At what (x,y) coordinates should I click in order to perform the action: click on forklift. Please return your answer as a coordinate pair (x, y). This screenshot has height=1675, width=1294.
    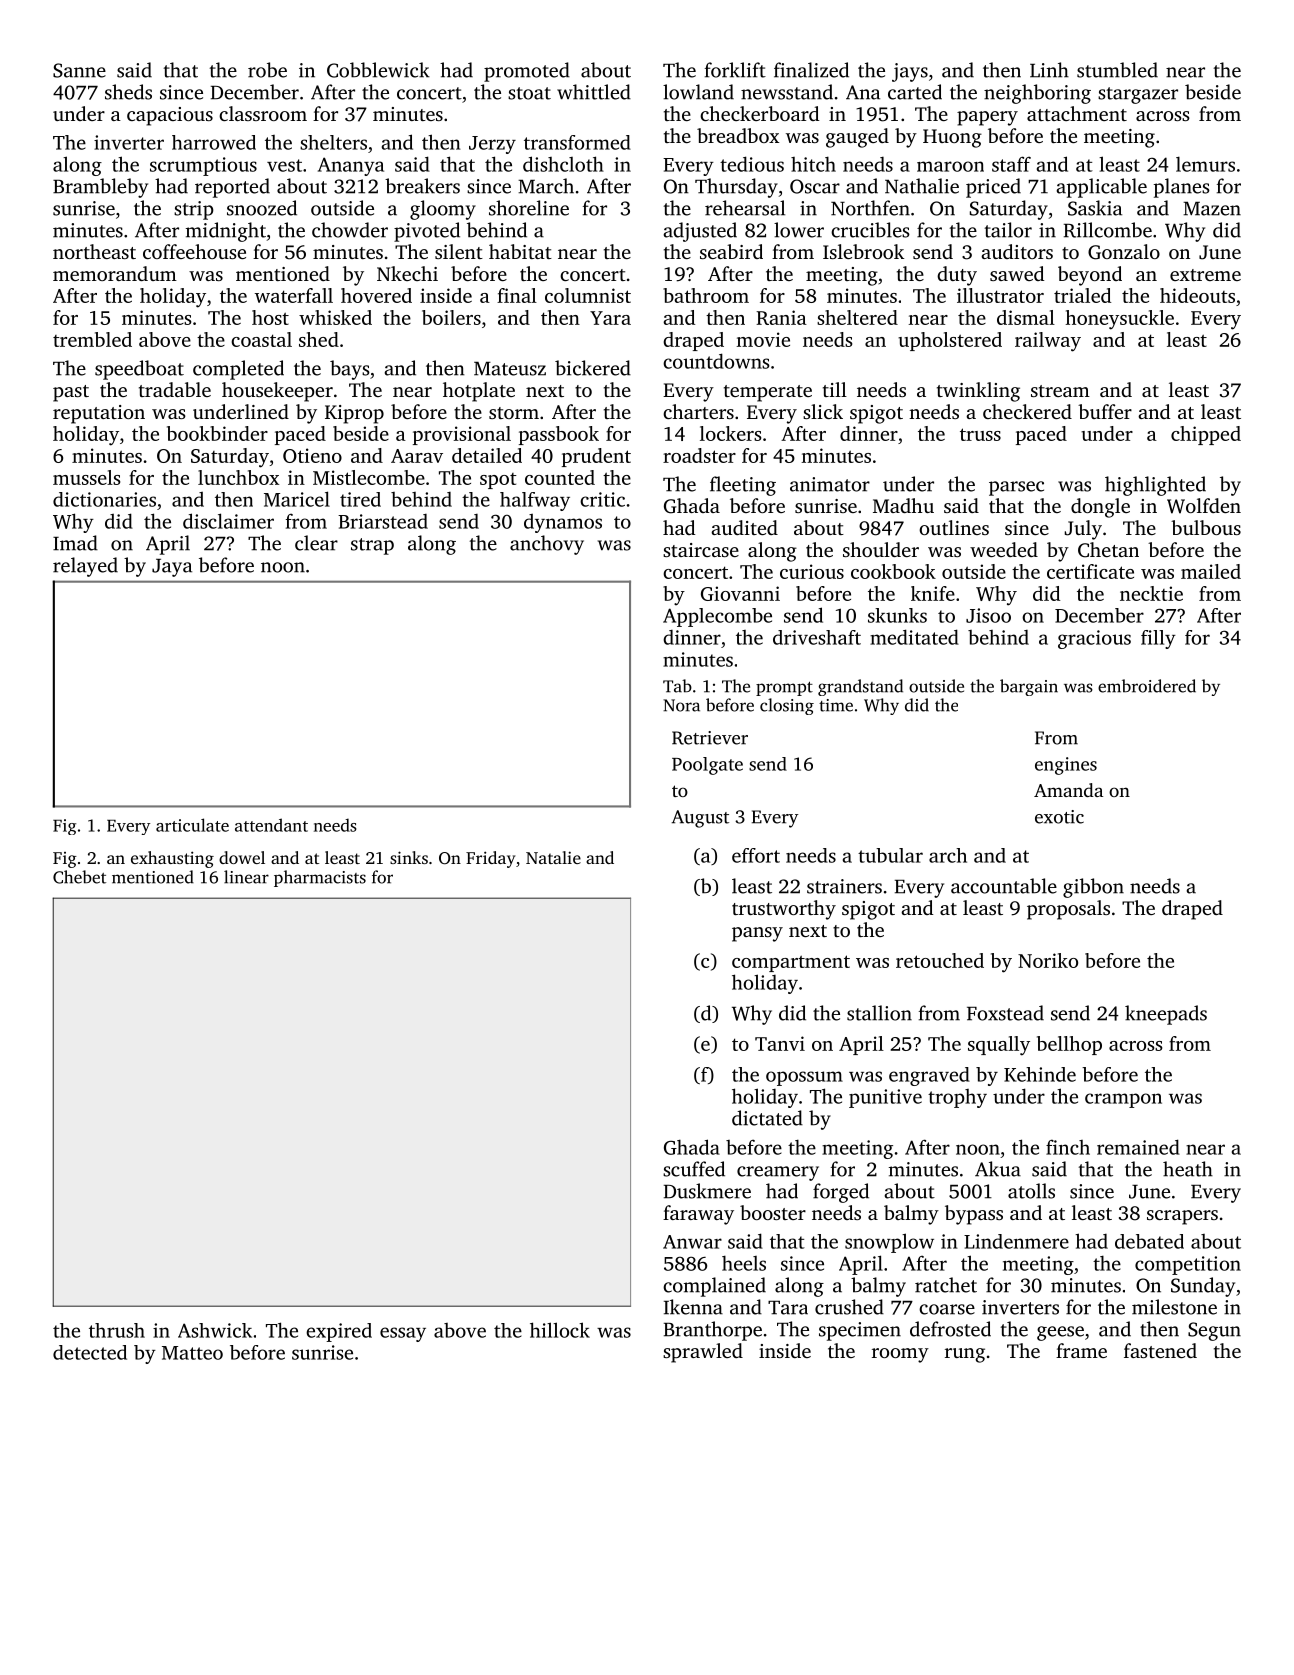
    Looking at the image, I should click on (735, 70).
